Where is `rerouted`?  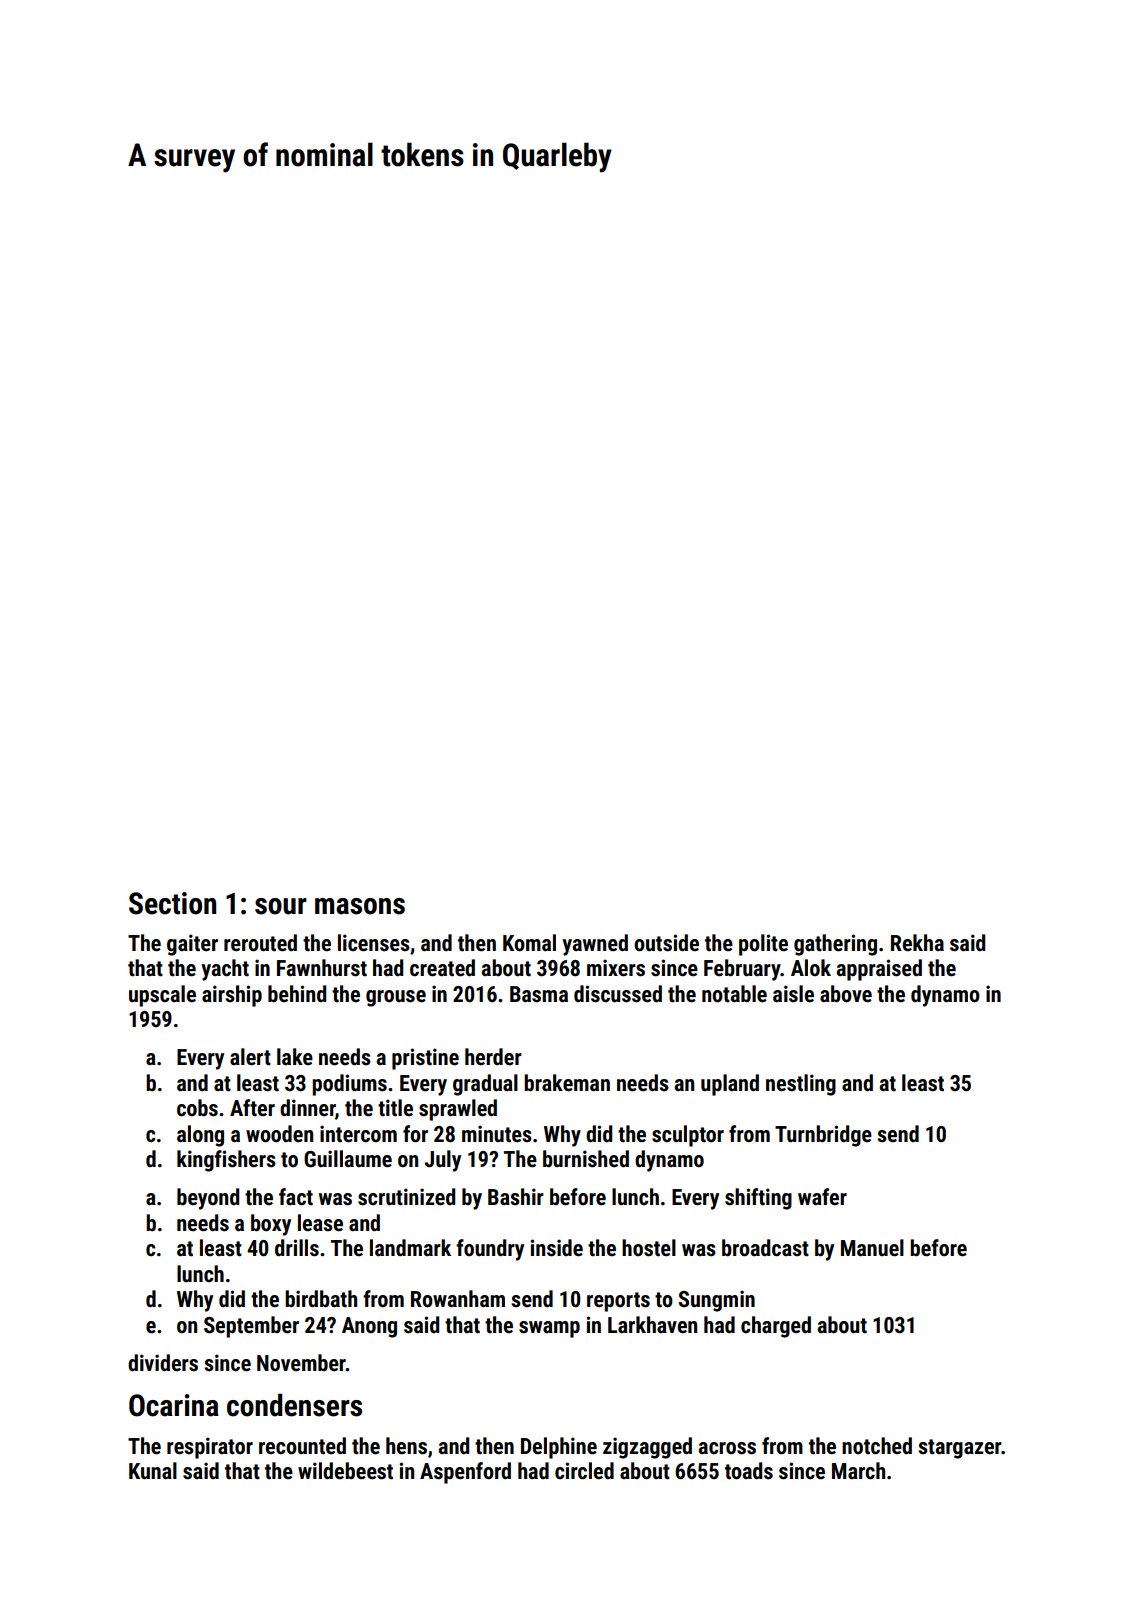
rerouted is located at coordinates (260, 943).
